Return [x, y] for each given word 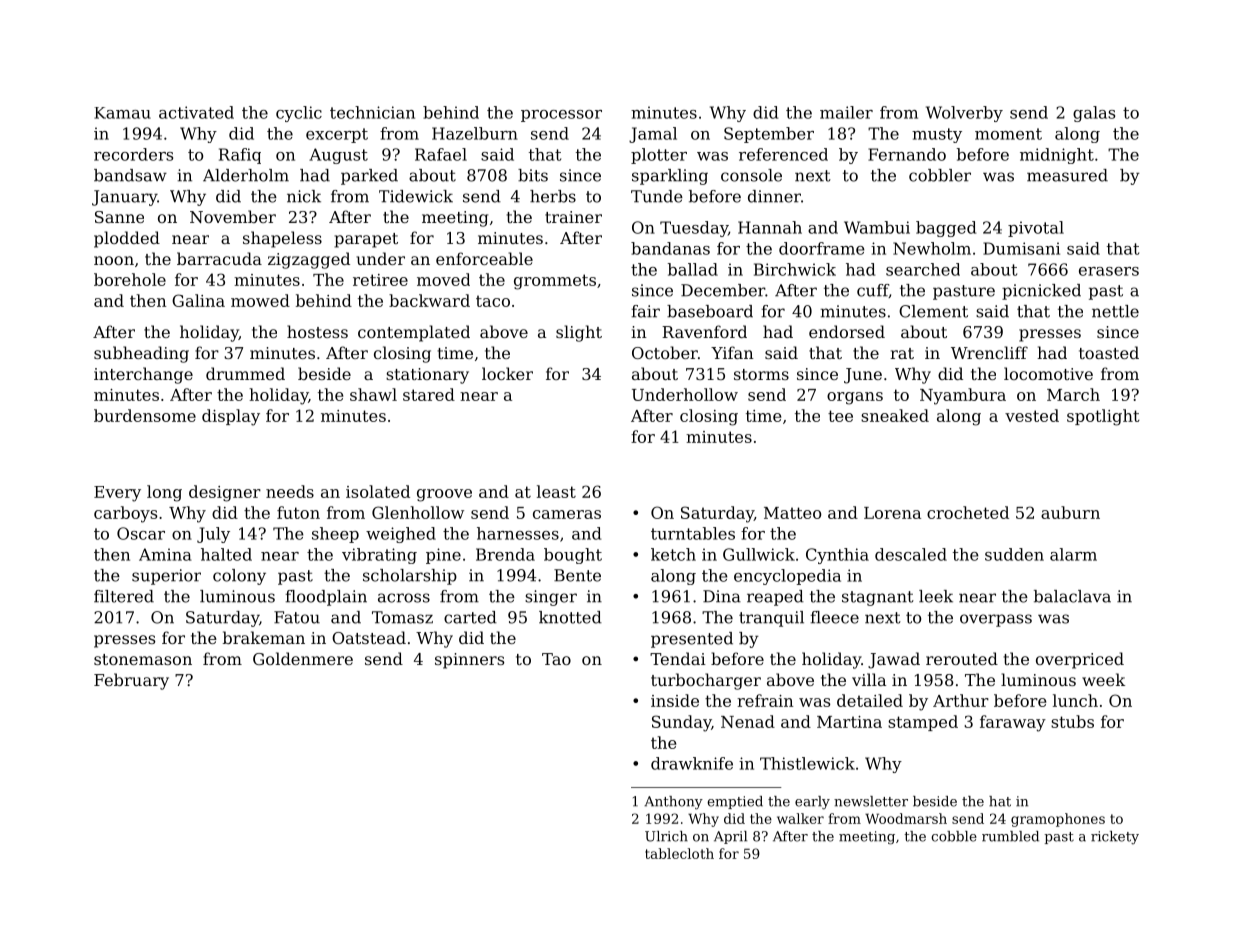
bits [533, 175]
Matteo [792, 513]
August [338, 156]
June [863, 376]
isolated [378, 491]
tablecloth [679, 853]
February [131, 681]
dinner [774, 196]
